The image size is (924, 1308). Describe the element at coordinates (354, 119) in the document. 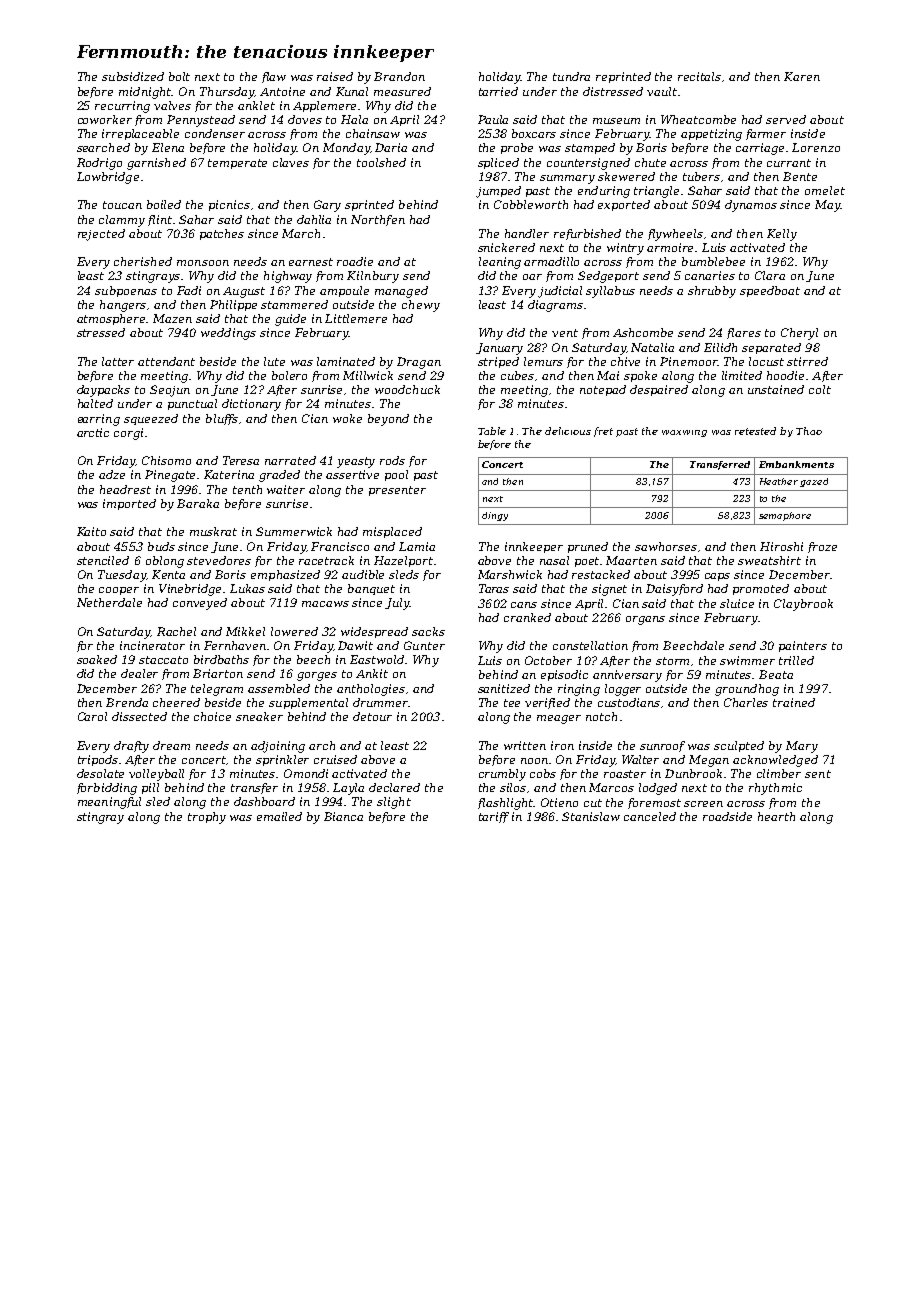

I see `Hala` at that location.
